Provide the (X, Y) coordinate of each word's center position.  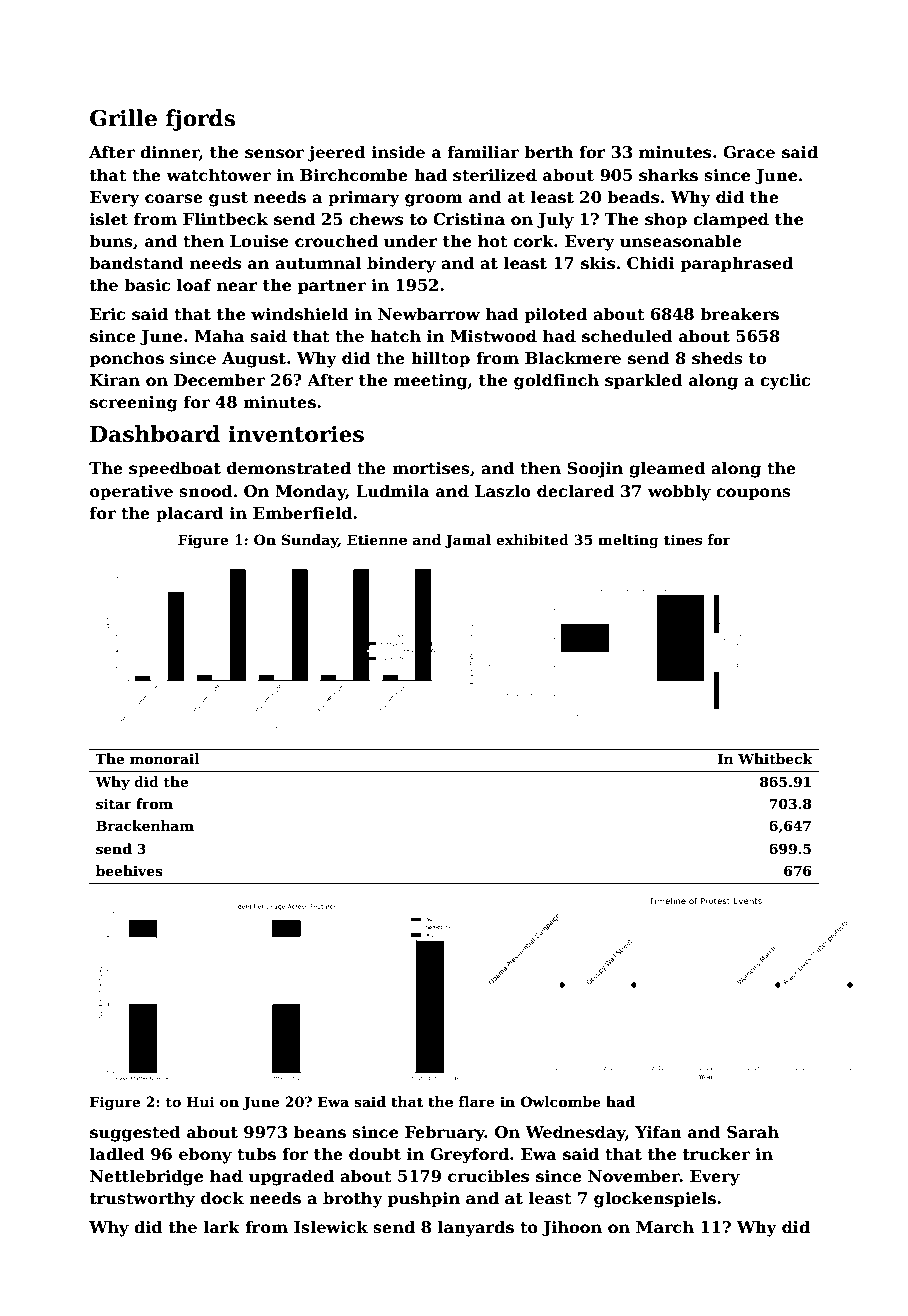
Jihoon (572, 1228)
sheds (717, 358)
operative (131, 493)
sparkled (644, 381)
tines (683, 539)
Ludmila (393, 490)
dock (222, 1198)
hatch (395, 336)
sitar (114, 803)
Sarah (753, 1132)
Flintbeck (225, 219)
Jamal (468, 541)
